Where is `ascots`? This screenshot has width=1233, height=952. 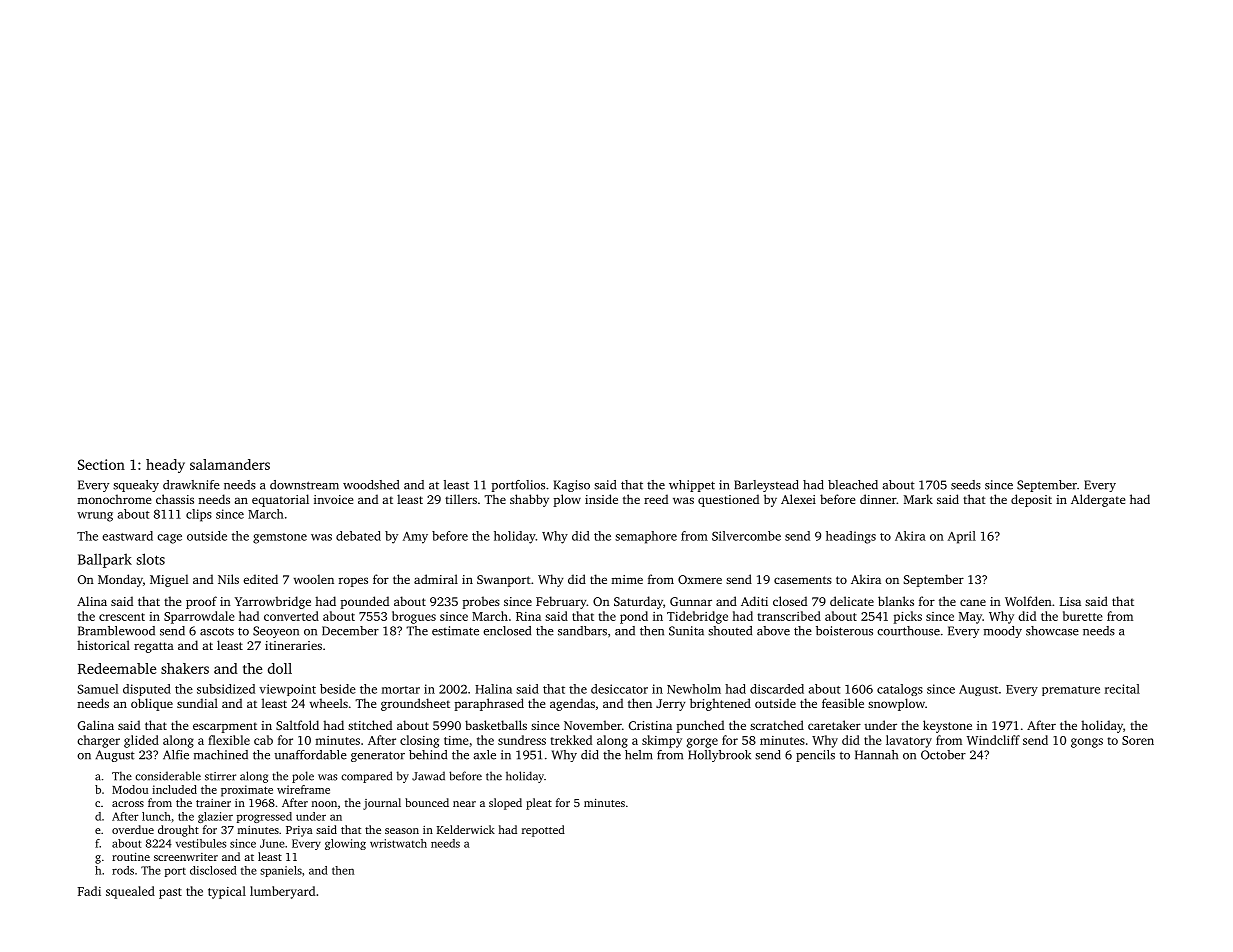 ascots is located at coordinates (217, 631).
